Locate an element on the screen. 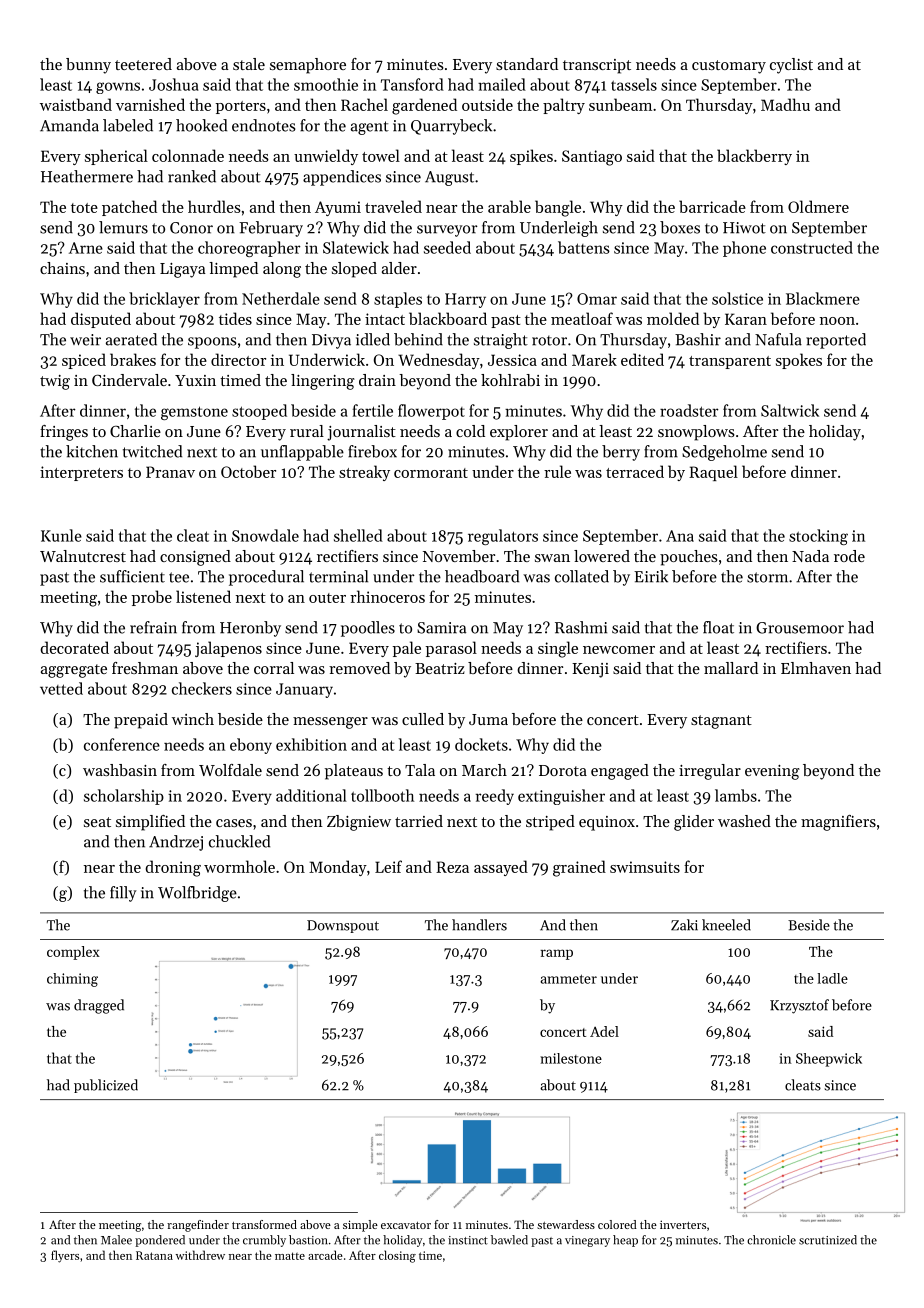  evening is located at coordinates (772, 772).
